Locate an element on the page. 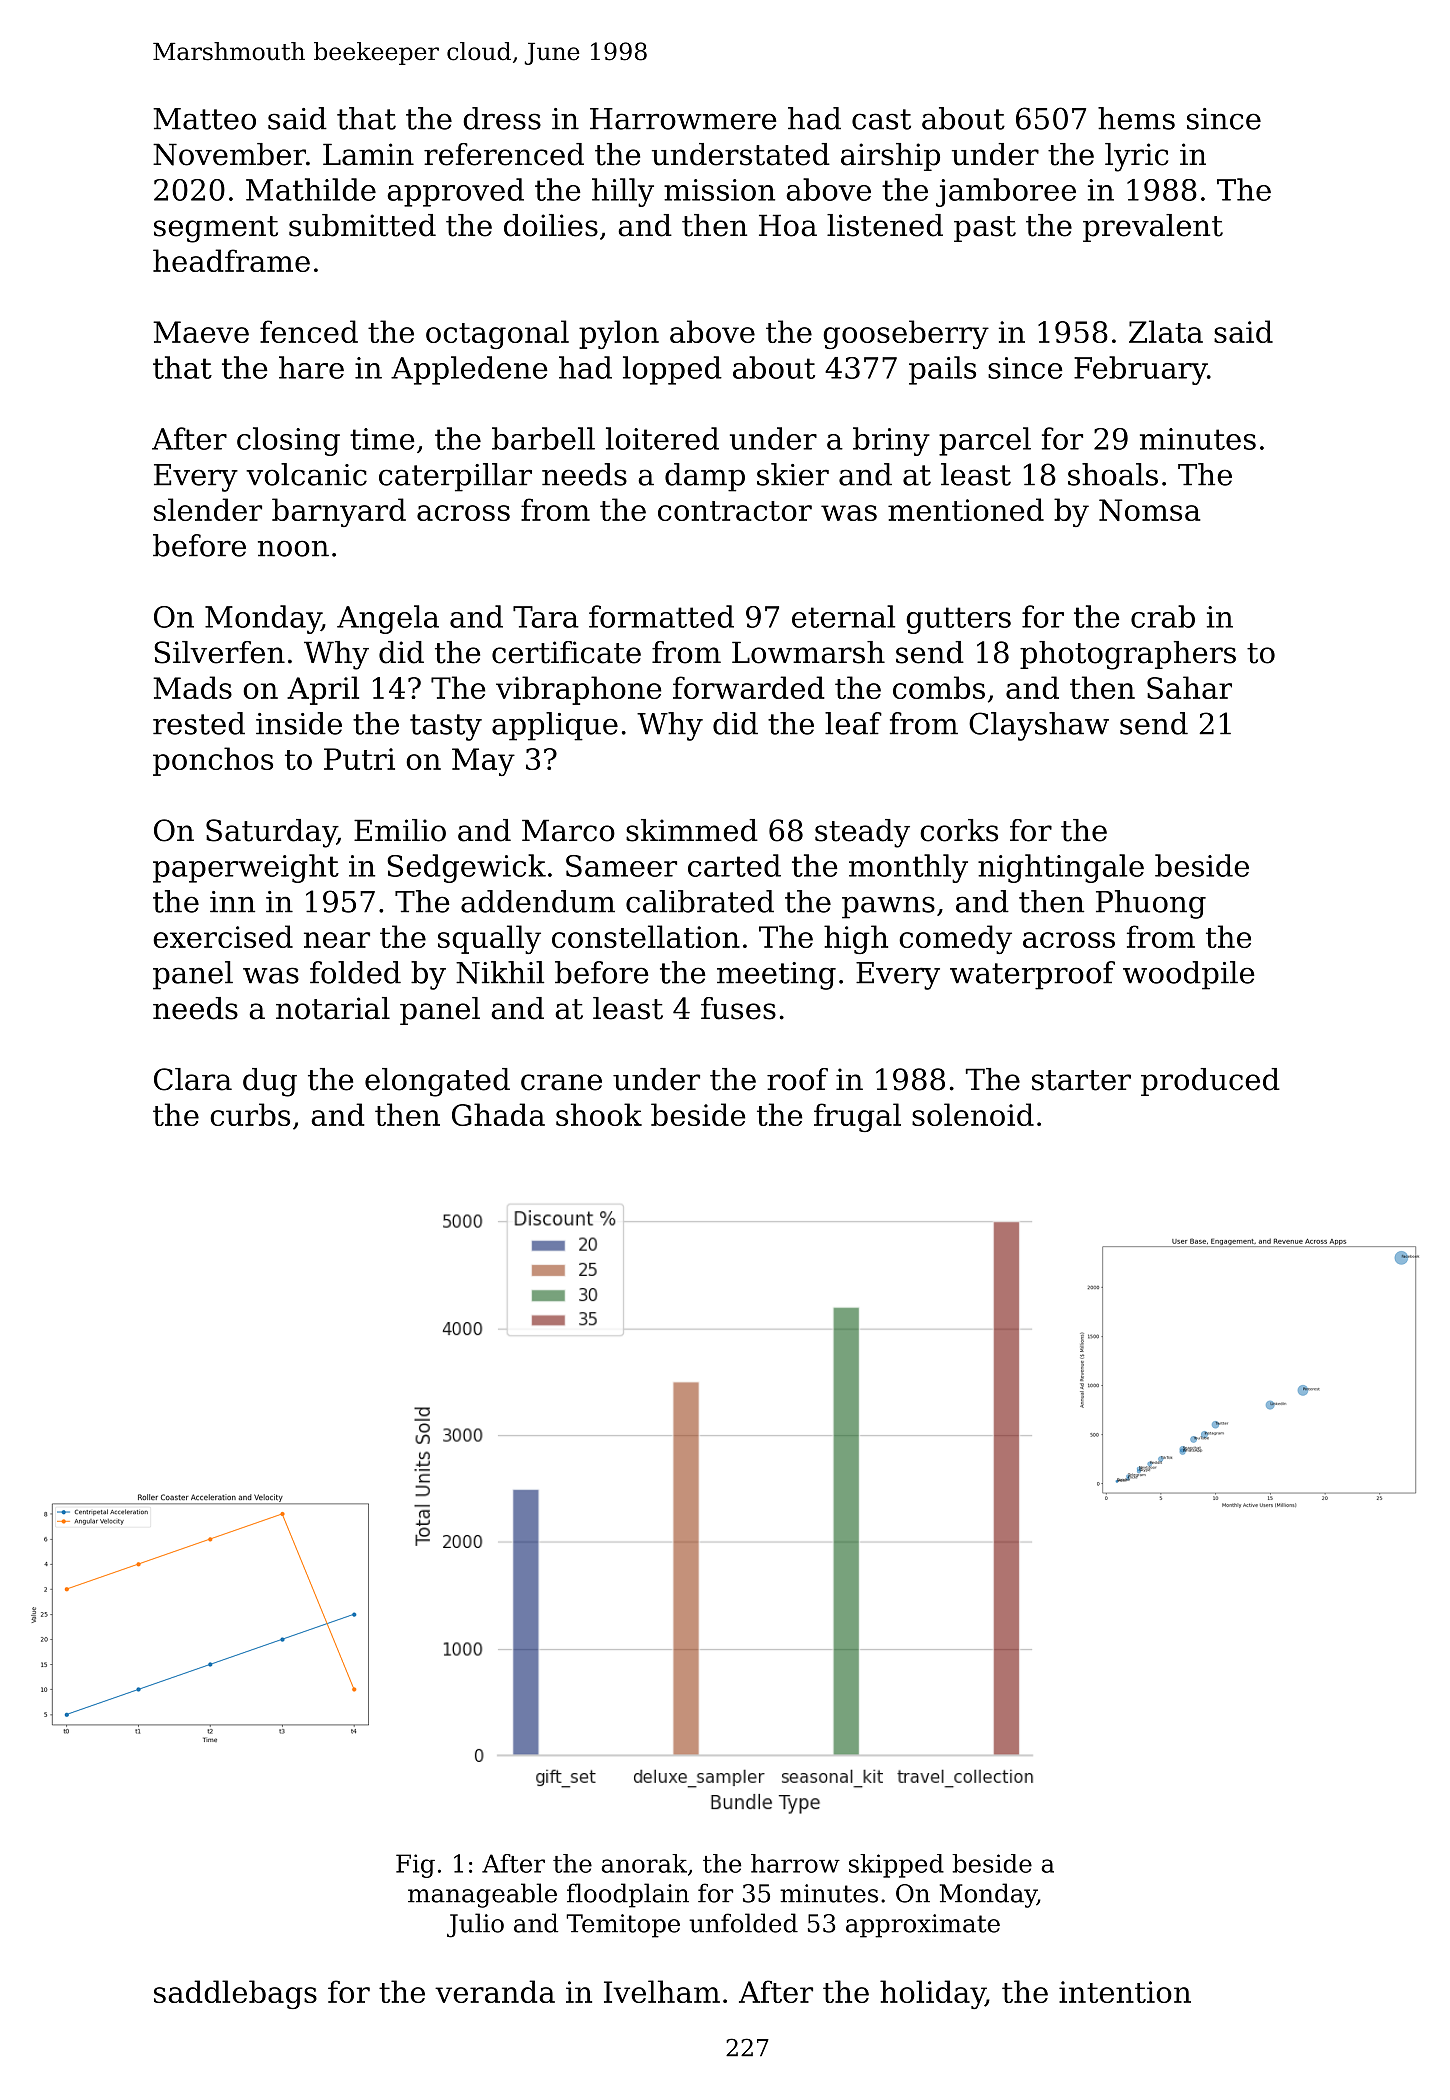  damp is located at coordinates (705, 477).
